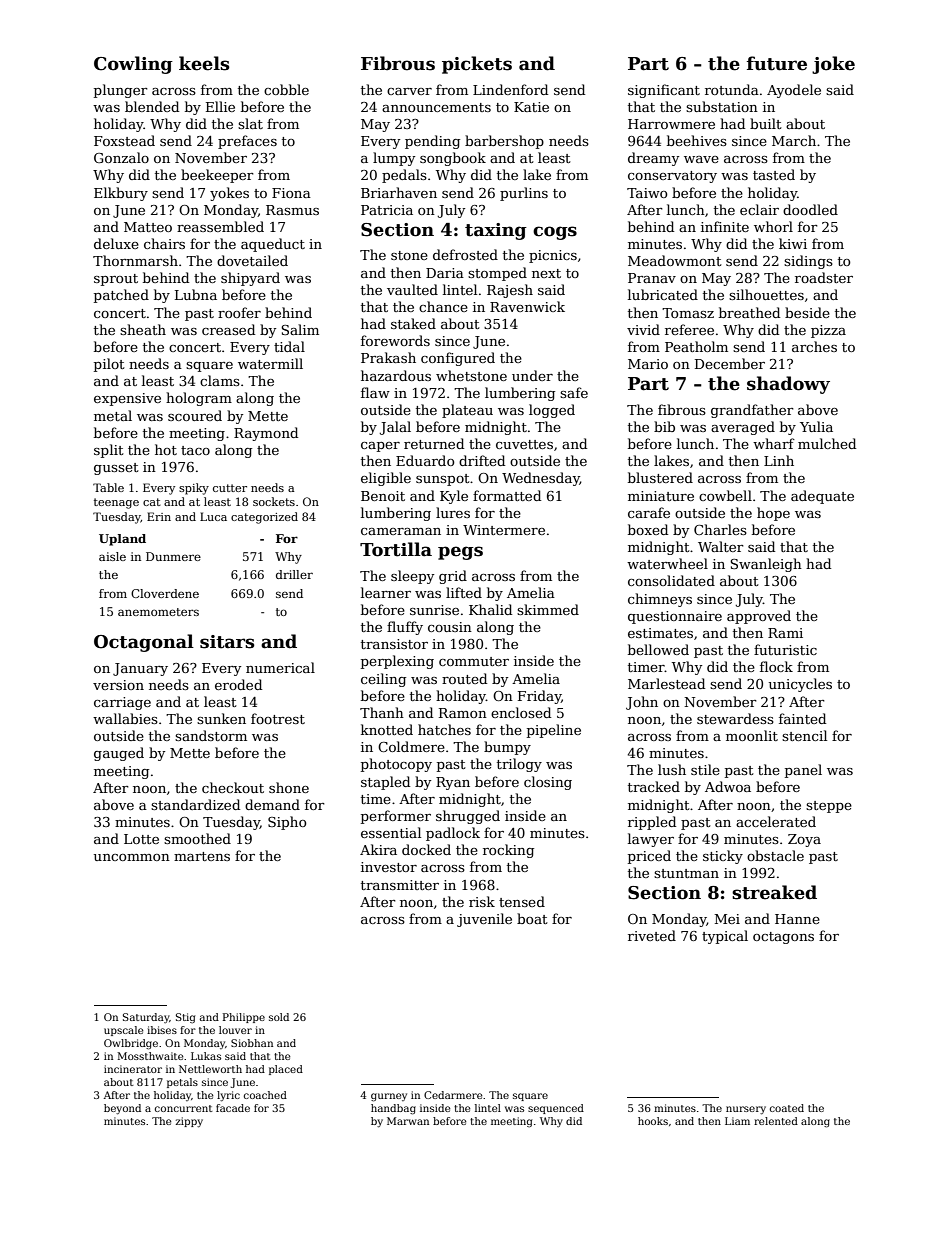 This screenshot has width=952, height=1233. Describe the element at coordinates (752, 411) in the screenshot. I see `grandfather` at that location.
